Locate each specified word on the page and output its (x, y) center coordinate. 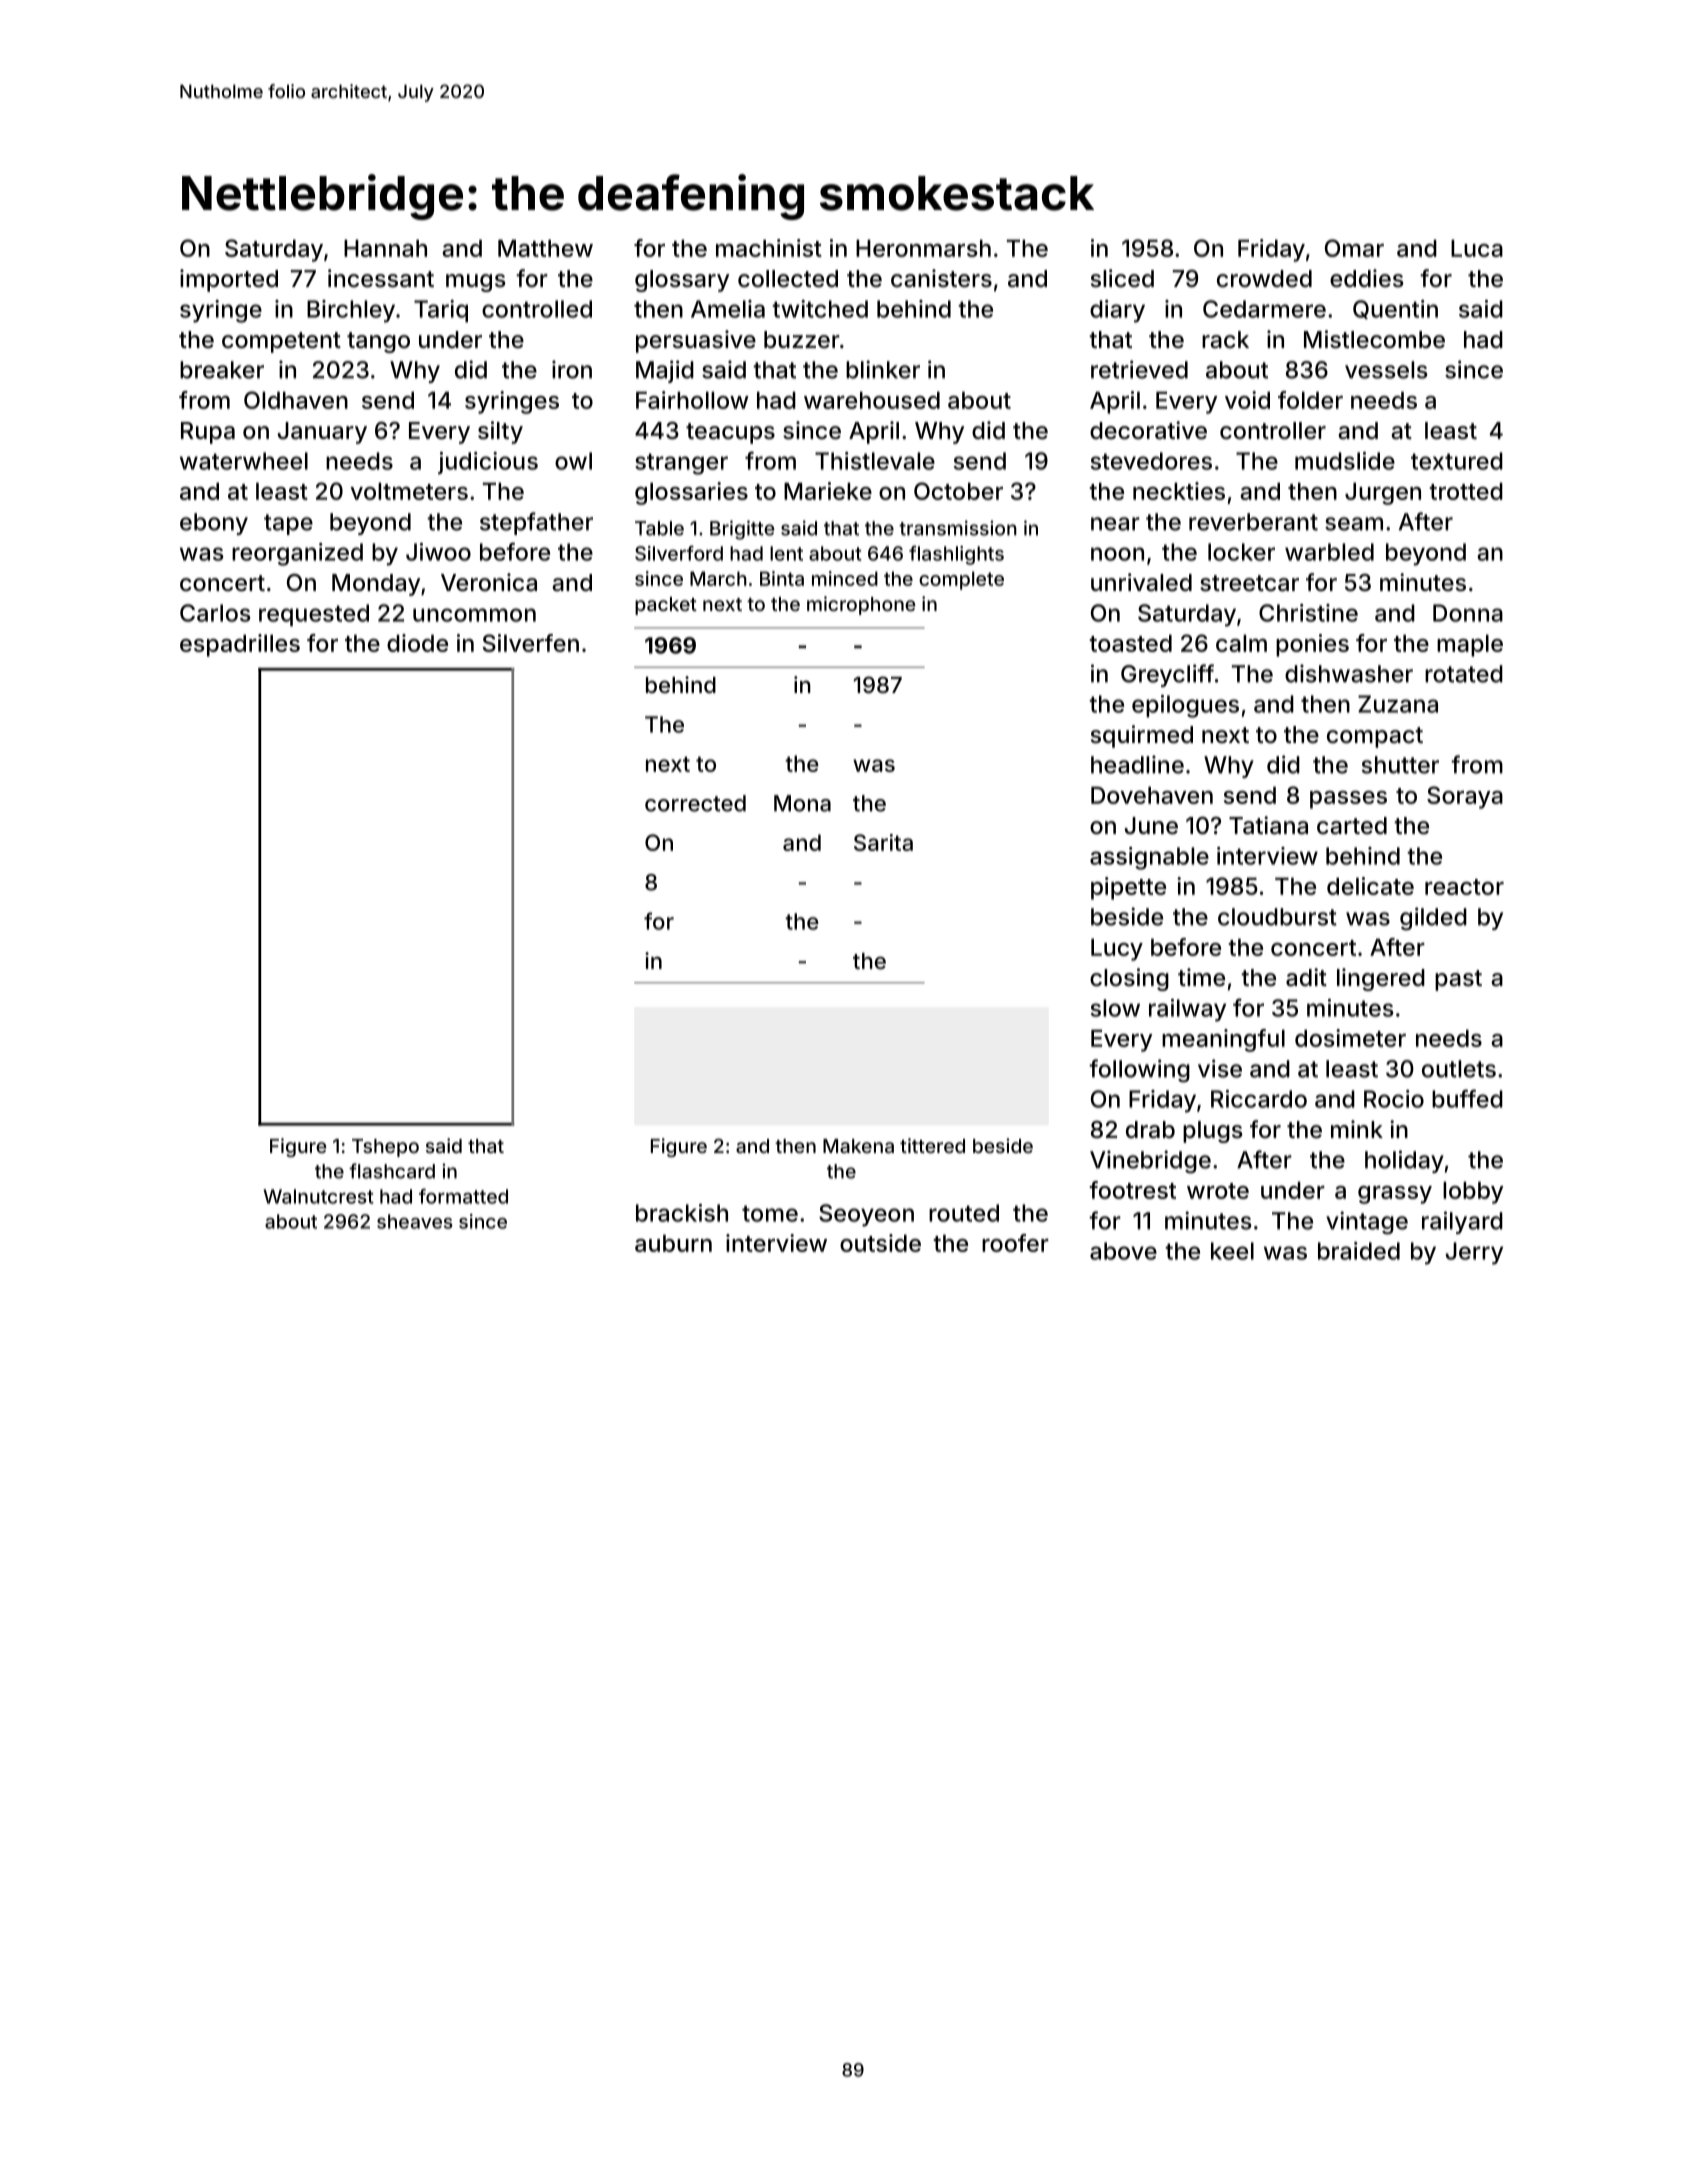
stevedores (1151, 461)
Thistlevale (875, 461)
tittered (932, 1145)
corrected (695, 803)
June (1151, 826)
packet (666, 606)
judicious (488, 463)
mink (1357, 1129)
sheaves (415, 1221)
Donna (1468, 613)
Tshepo (385, 1148)
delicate (1370, 886)
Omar (1354, 248)
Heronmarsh (923, 248)
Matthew (545, 248)
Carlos (215, 613)
